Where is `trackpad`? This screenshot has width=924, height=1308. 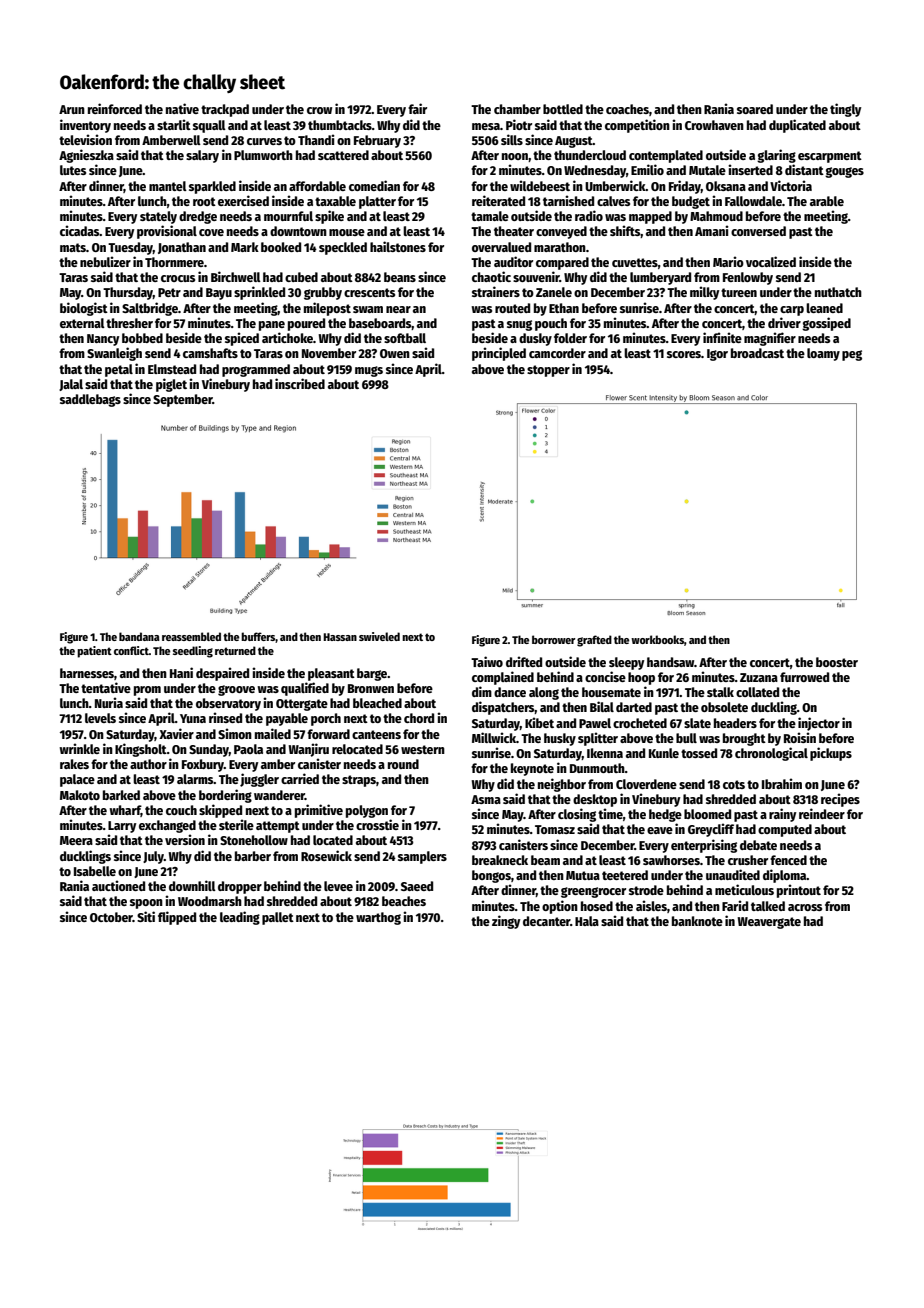 trackpad is located at coordinates (225, 110).
